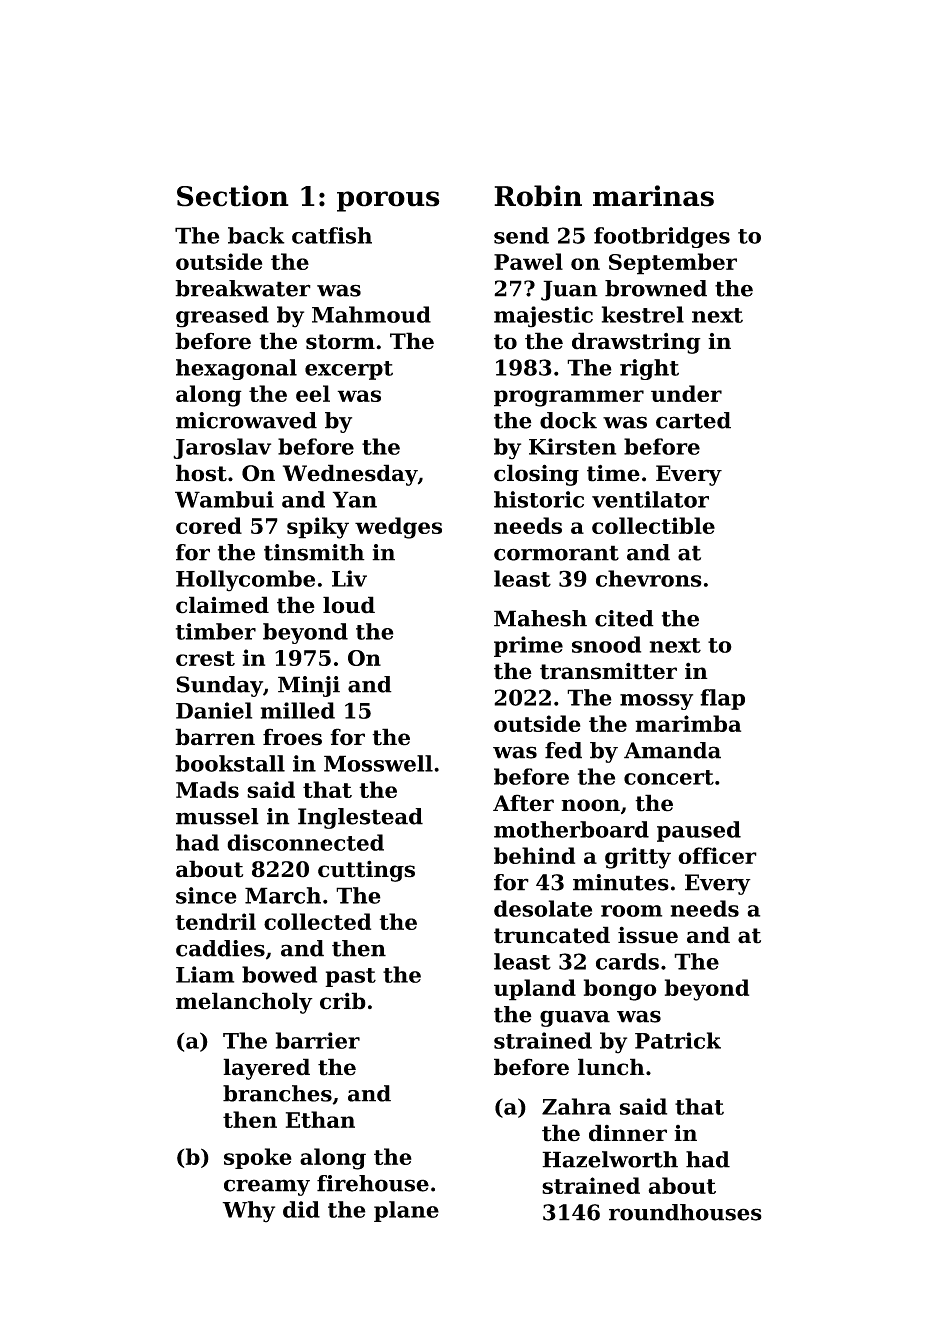 This screenshot has width=940, height=1334. Describe the element at coordinates (388, 201) in the screenshot. I see `porous` at that location.
